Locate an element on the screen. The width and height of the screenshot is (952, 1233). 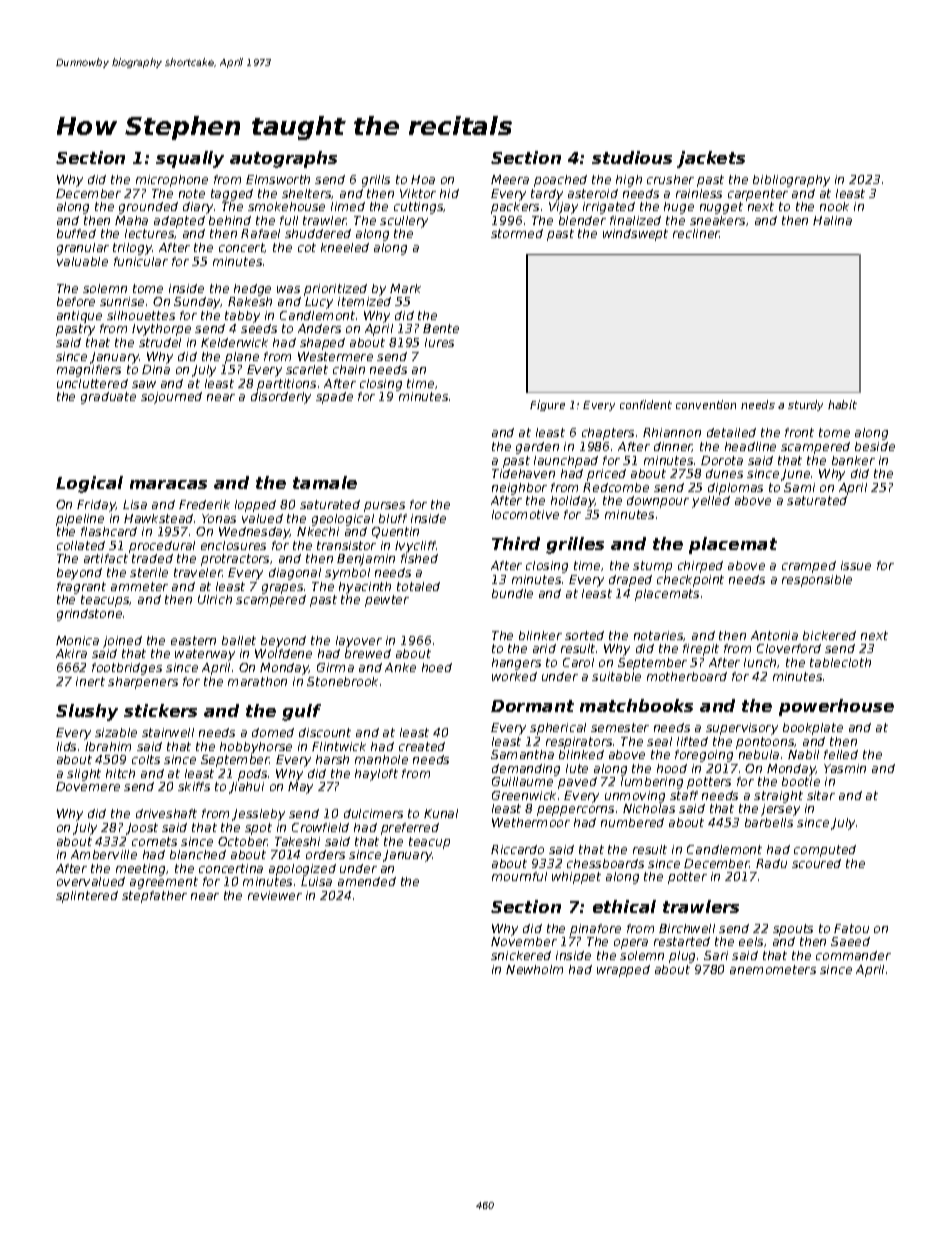
Mark is located at coordinates (405, 288).
